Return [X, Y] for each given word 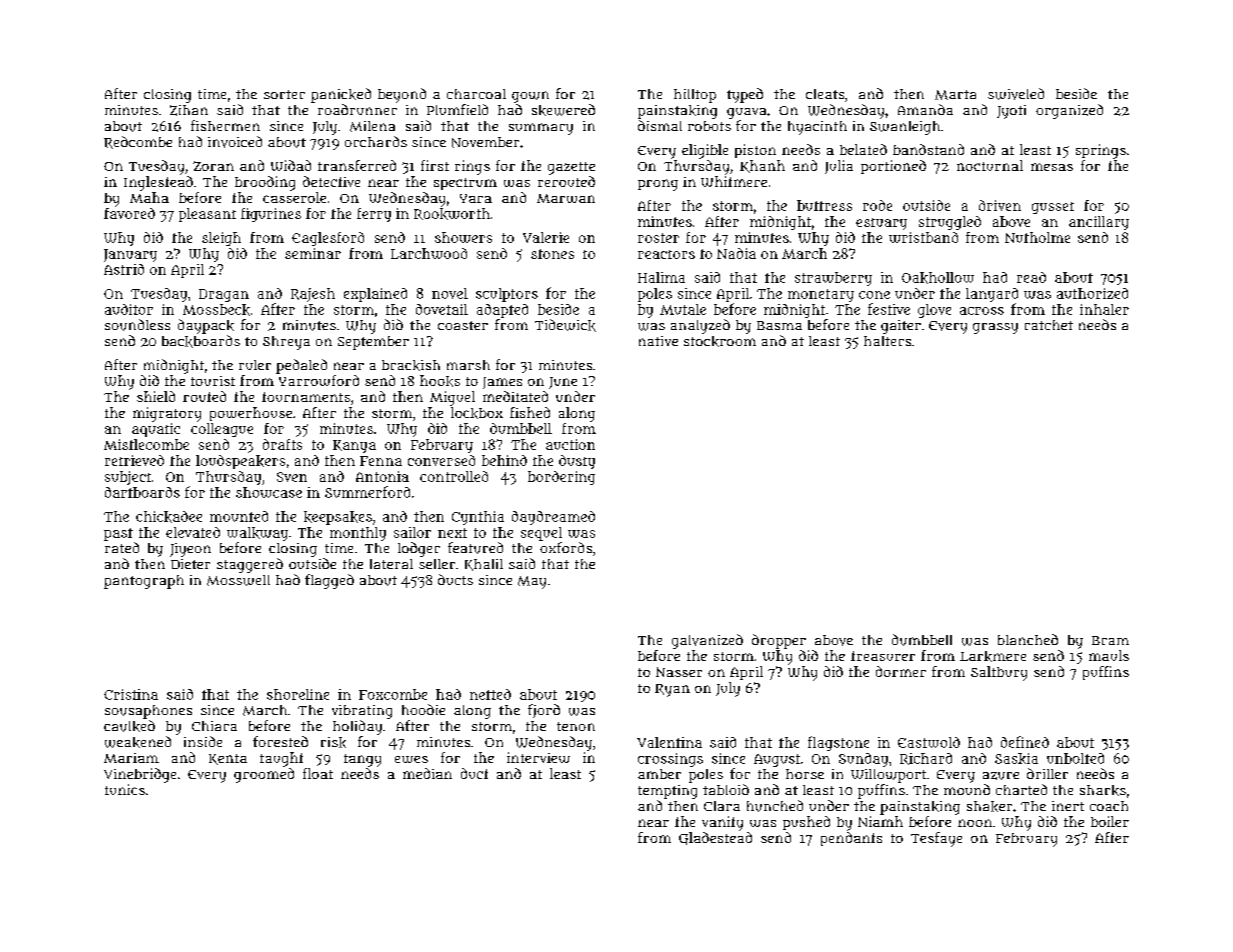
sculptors [507, 295]
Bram [1110, 640]
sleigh [221, 239]
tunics [125, 789]
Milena [372, 126]
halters [887, 341]
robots [709, 126]
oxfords [566, 547]
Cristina [131, 694]
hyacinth [817, 128]
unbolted [1075, 758]
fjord [544, 711]
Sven [292, 477]
